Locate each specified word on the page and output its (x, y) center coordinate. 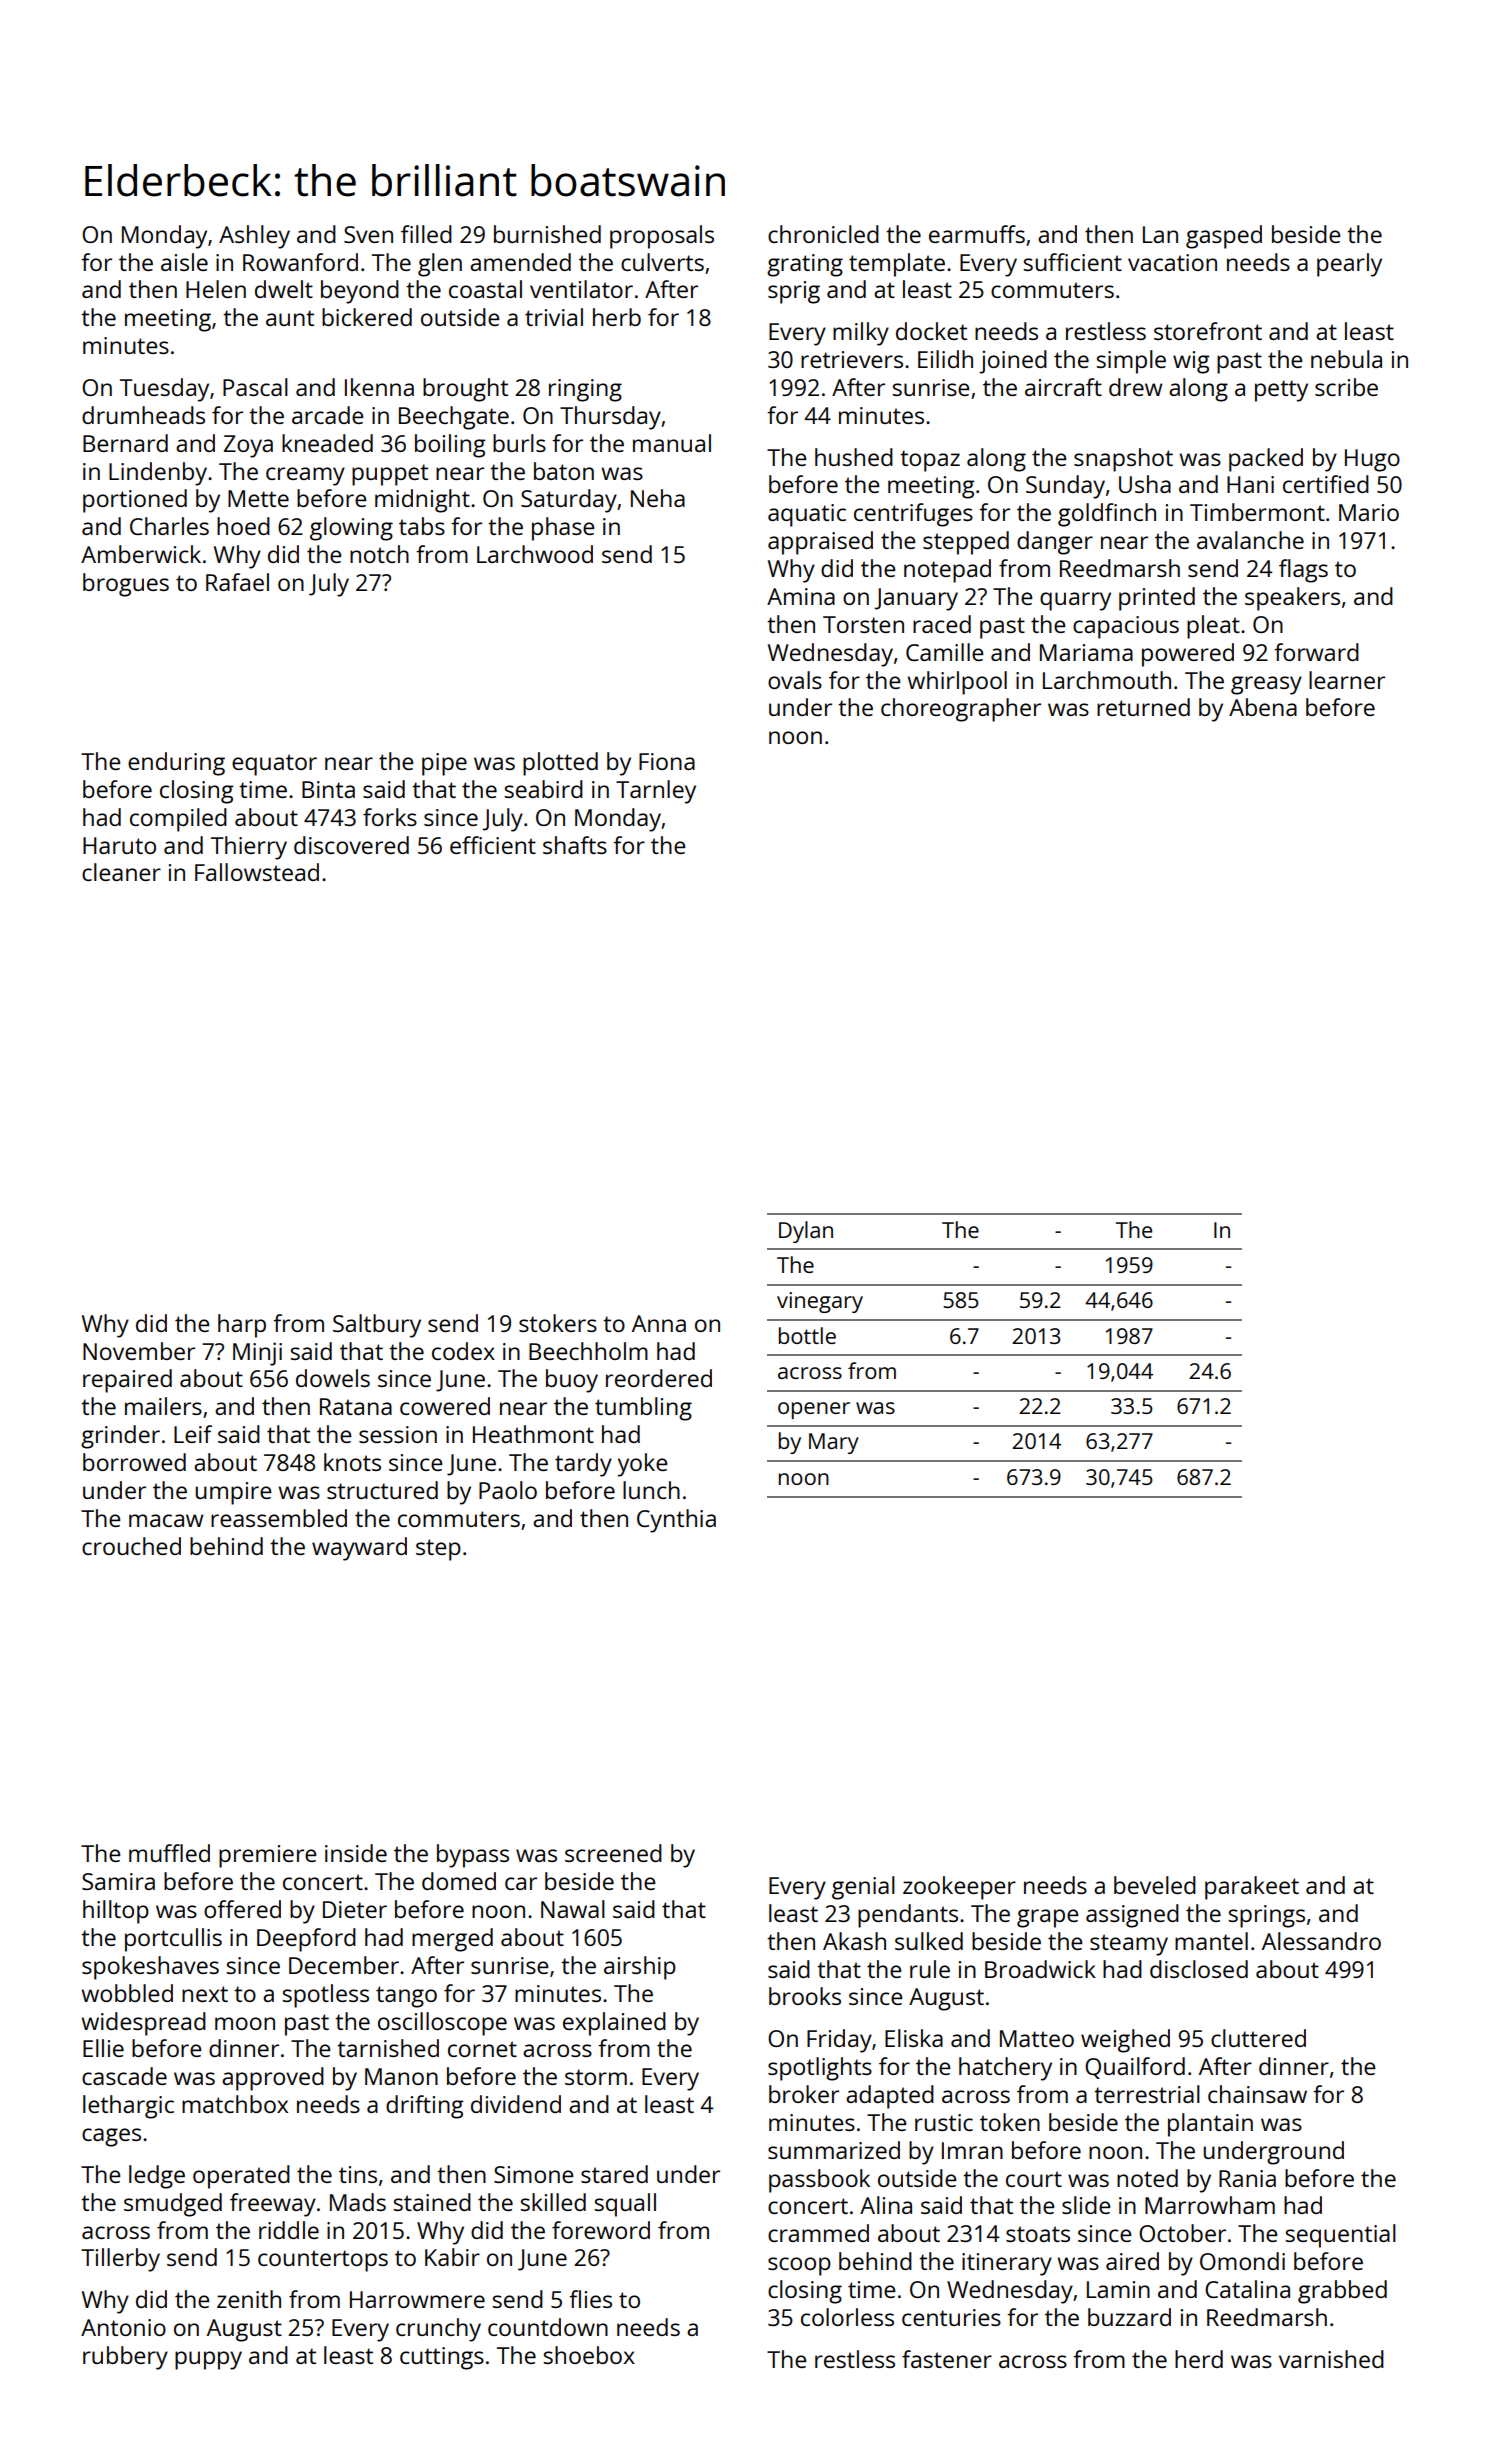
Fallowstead (257, 872)
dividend (516, 2104)
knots (352, 1462)
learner (1347, 680)
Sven (368, 234)
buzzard (1129, 2317)
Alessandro (1321, 1941)
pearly (1349, 265)
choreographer (961, 710)
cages (111, 2137)
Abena (1263, 707)
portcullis (173, 1940)
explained (614, 2024)
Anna (659, 1323)
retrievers (852, 359)
